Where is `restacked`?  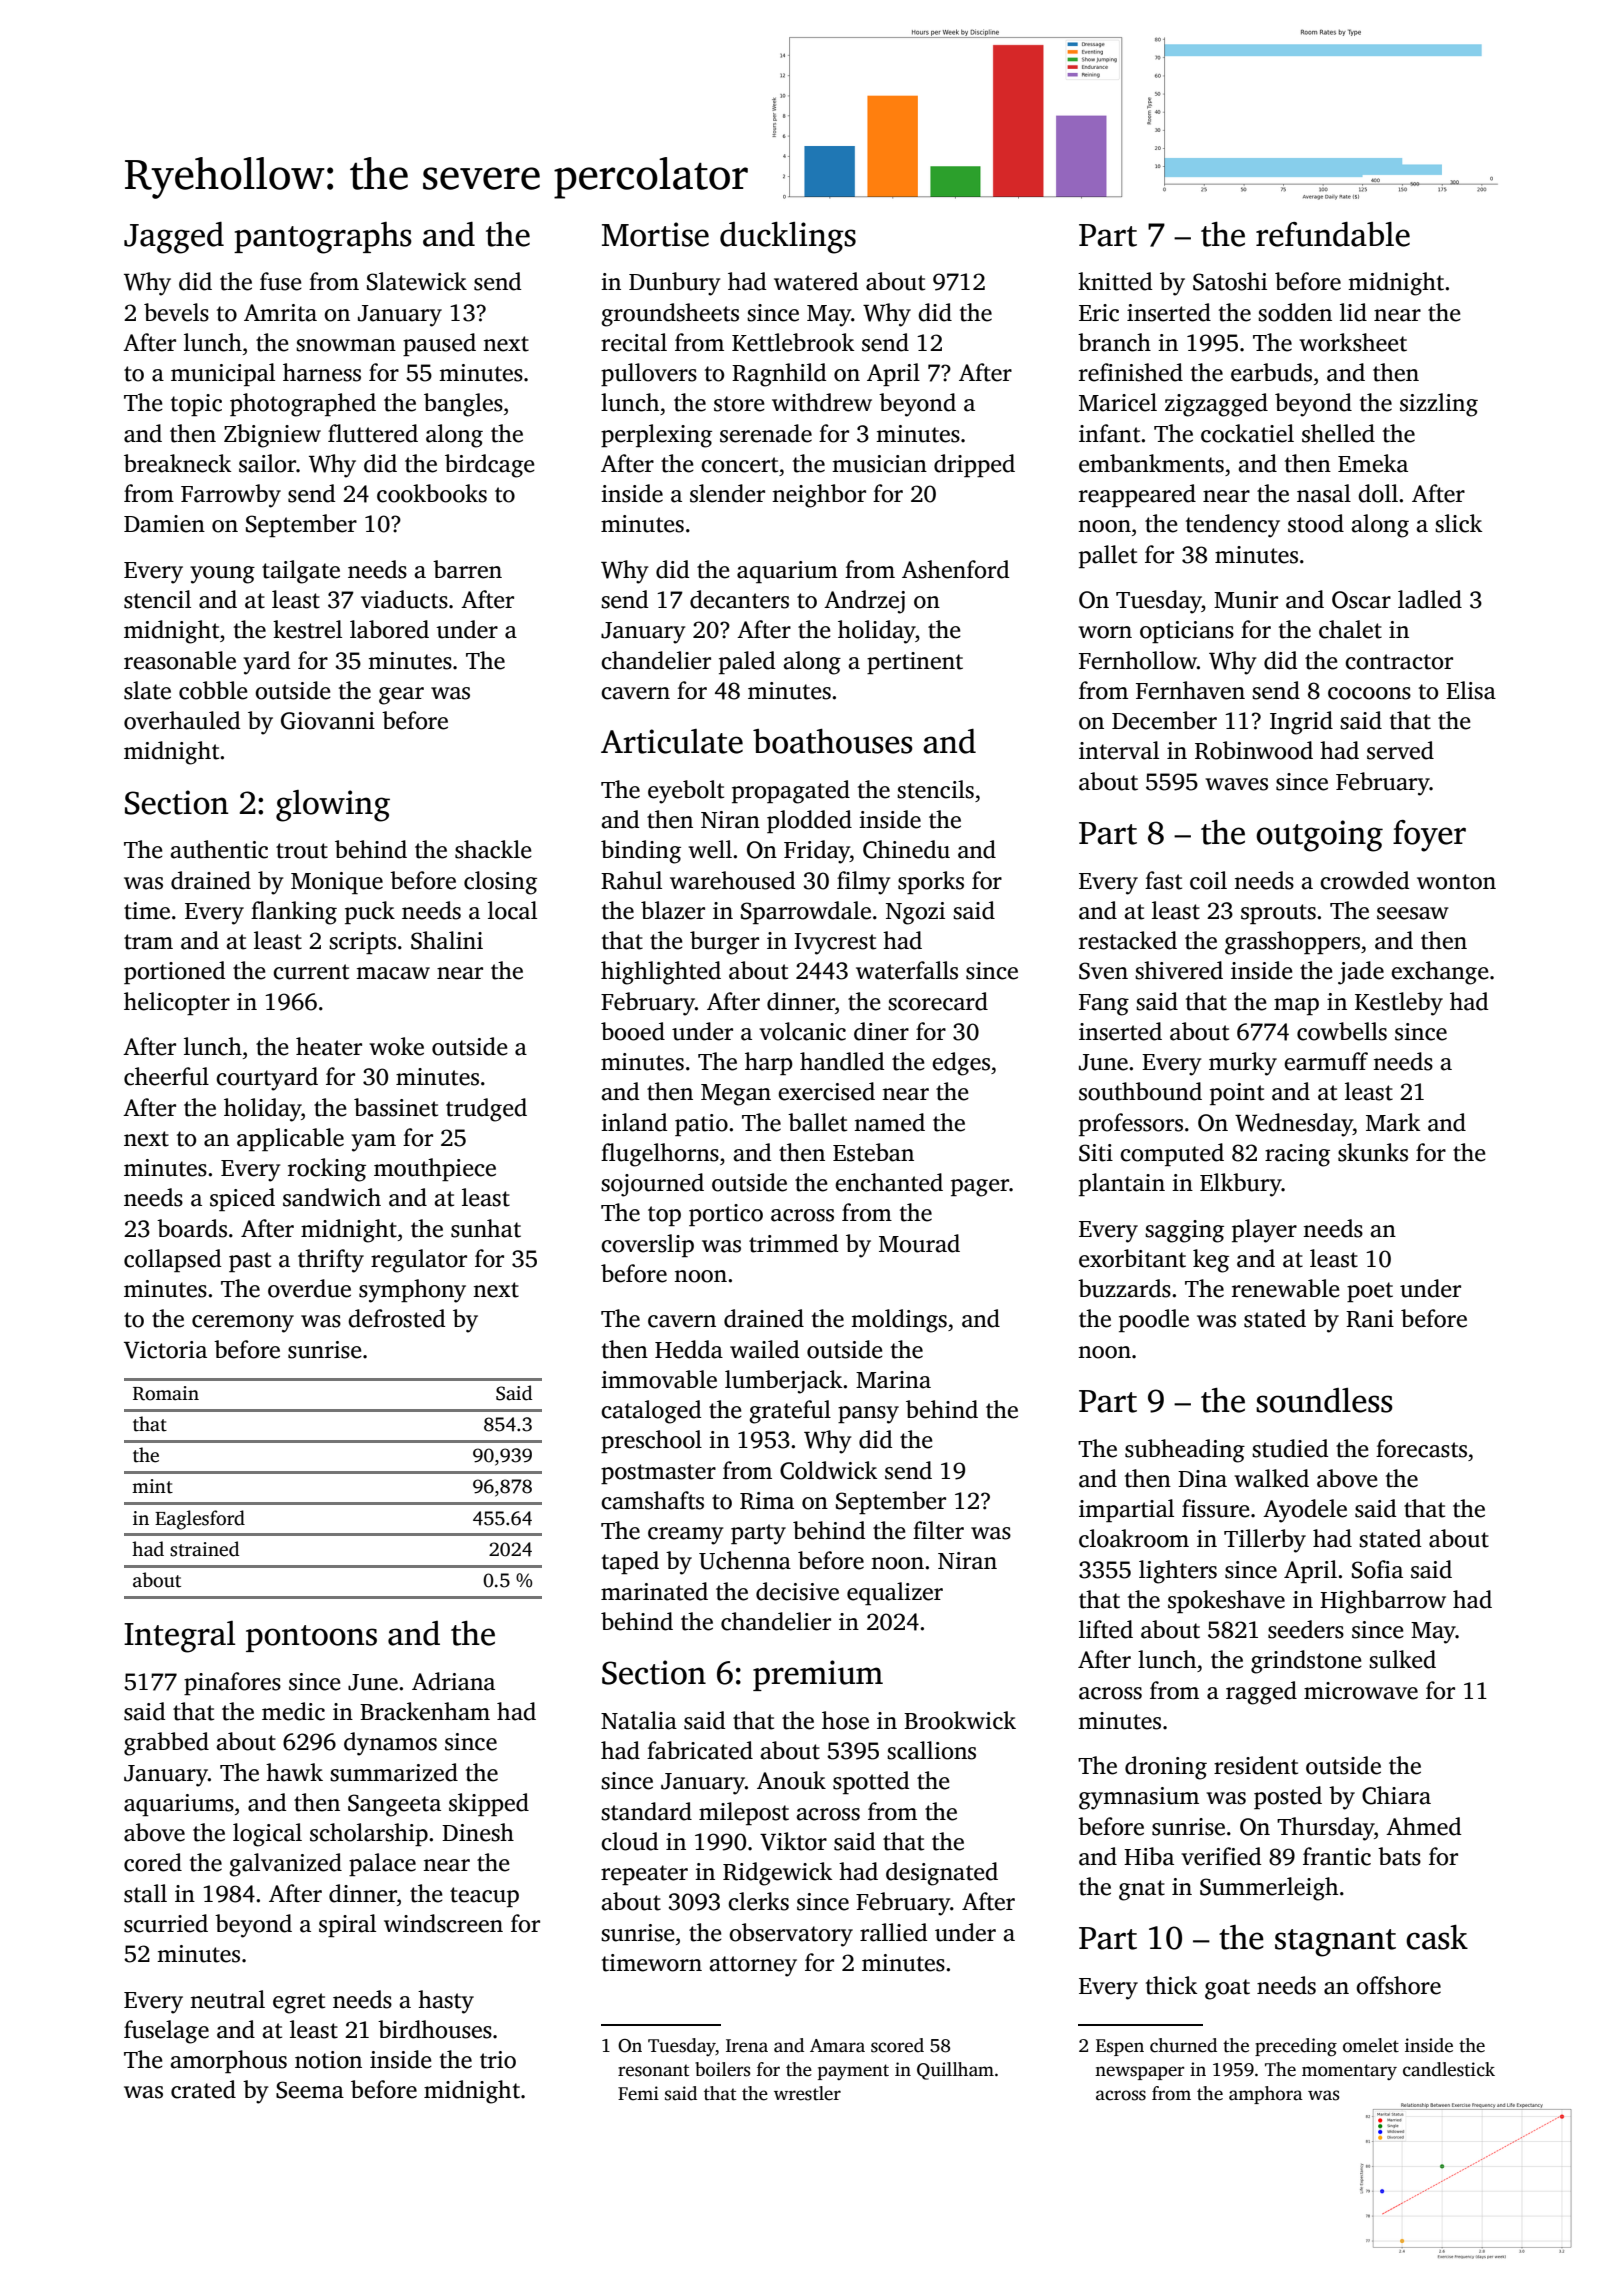 restacked is located at coordinates (1128, 940).
